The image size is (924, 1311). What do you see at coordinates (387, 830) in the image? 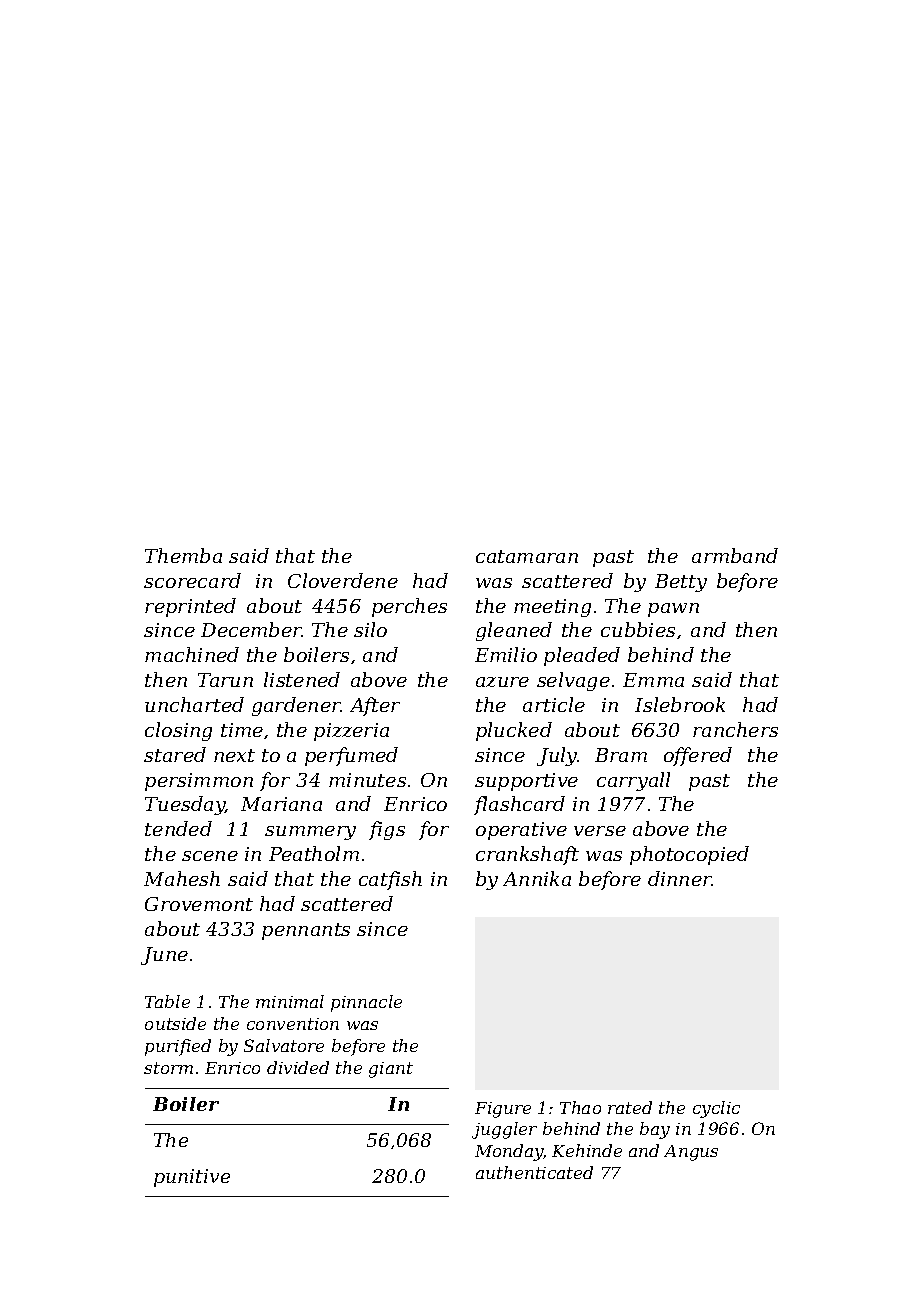
I see `figs` at bounding box center [387, 830].
